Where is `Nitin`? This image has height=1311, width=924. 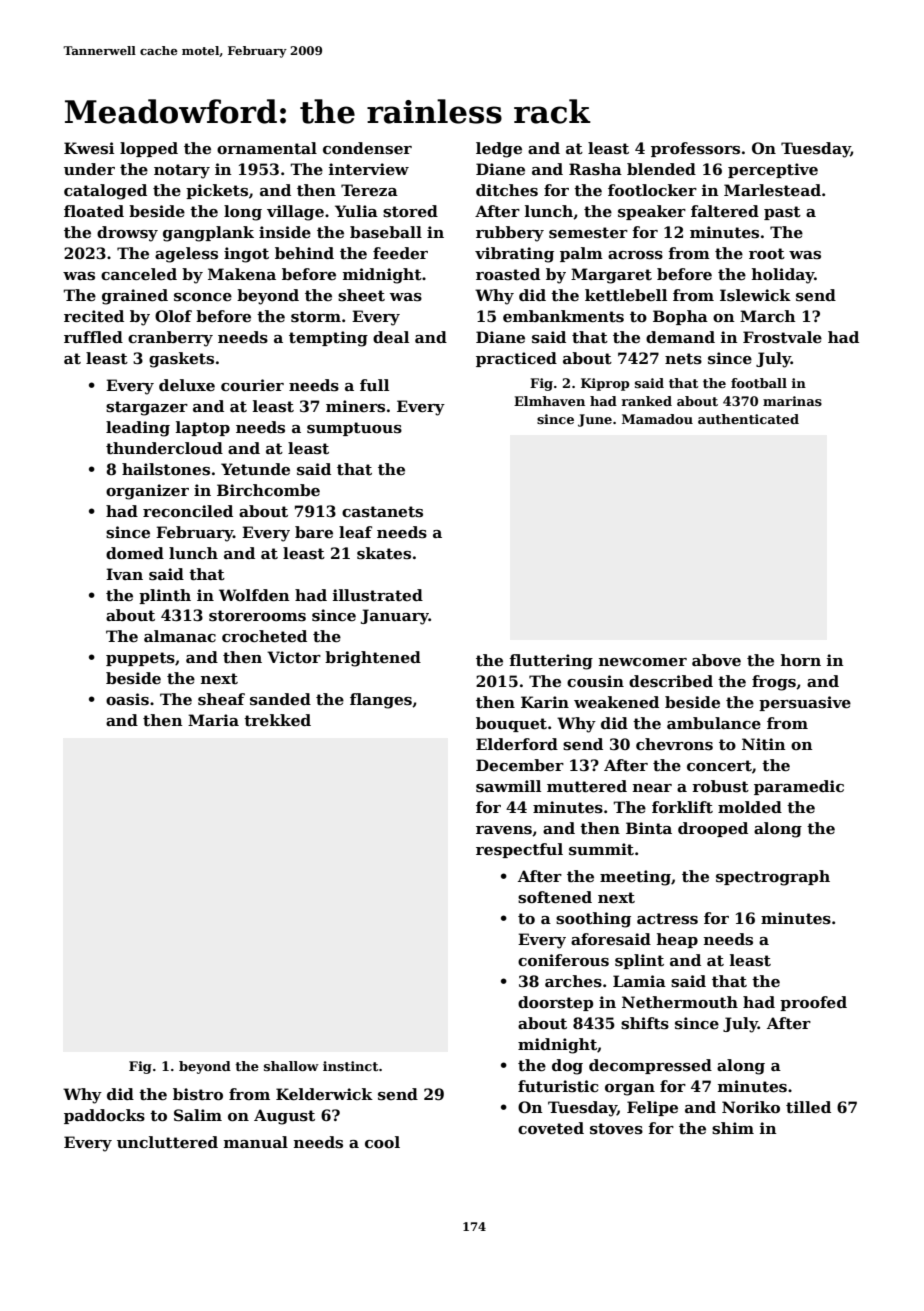
Nitin is located at coordinates (764, 744).
